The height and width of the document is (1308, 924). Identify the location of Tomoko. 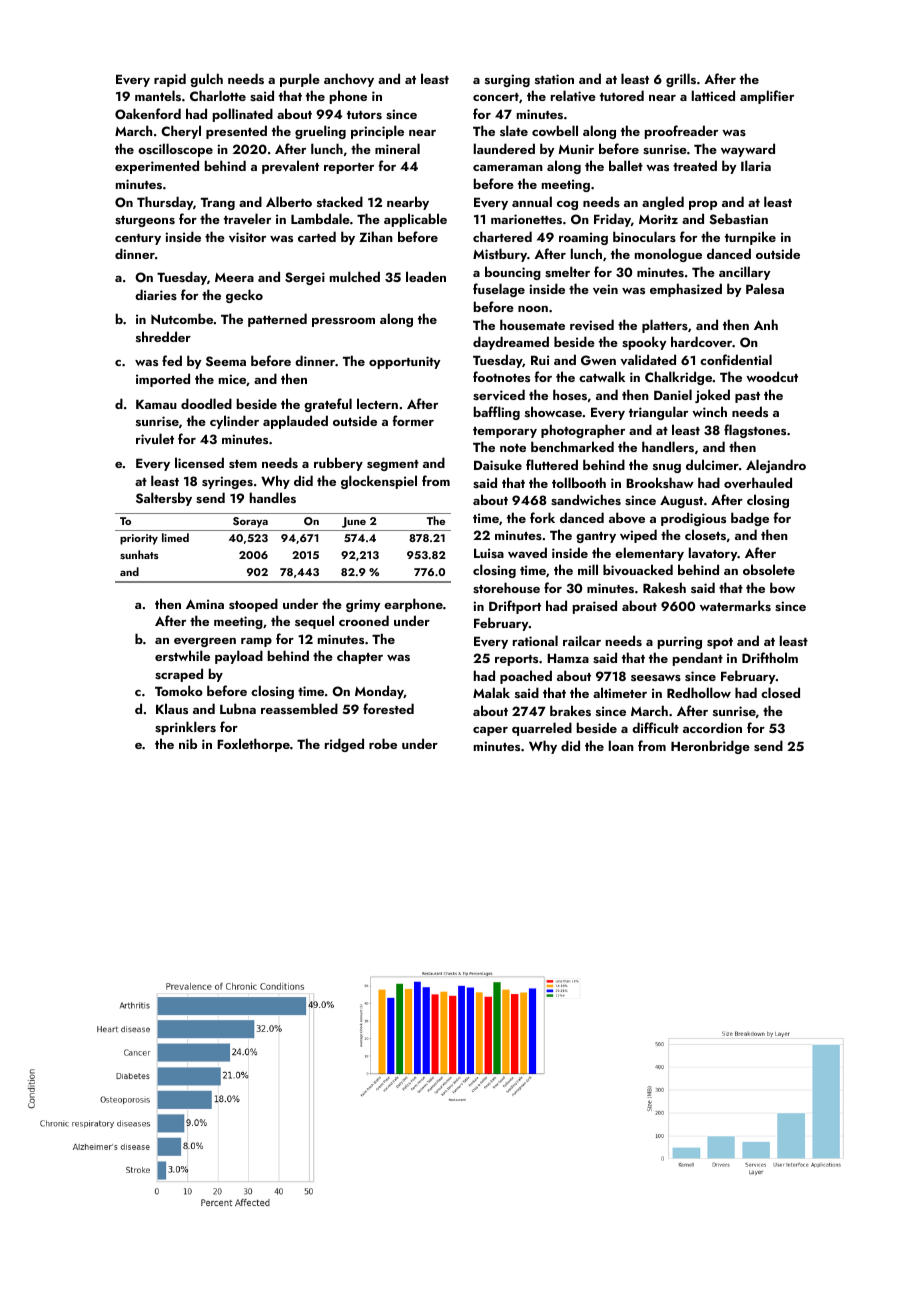
(179, 690).
